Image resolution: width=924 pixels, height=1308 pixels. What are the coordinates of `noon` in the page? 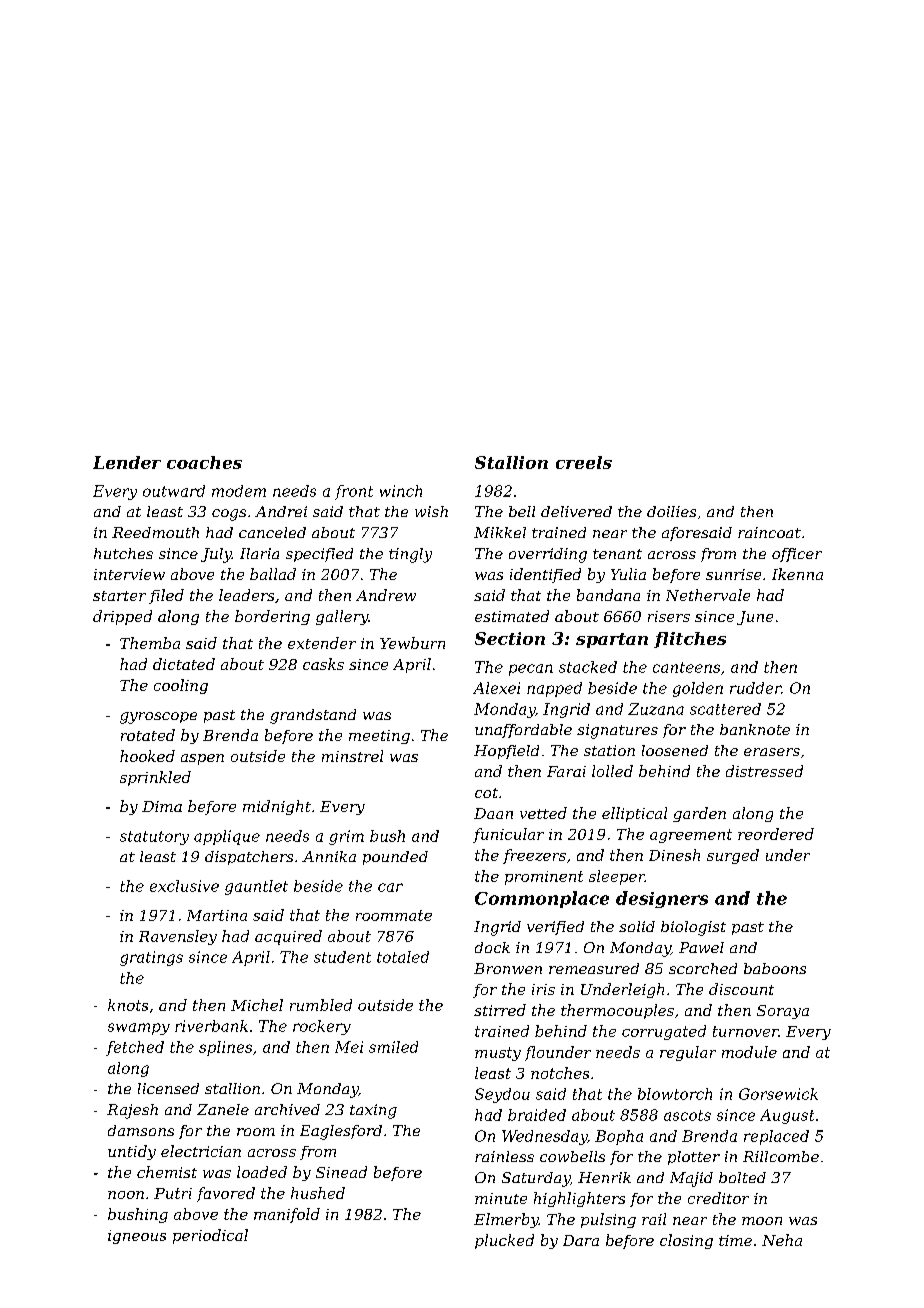 It's located at (126, 1195).
